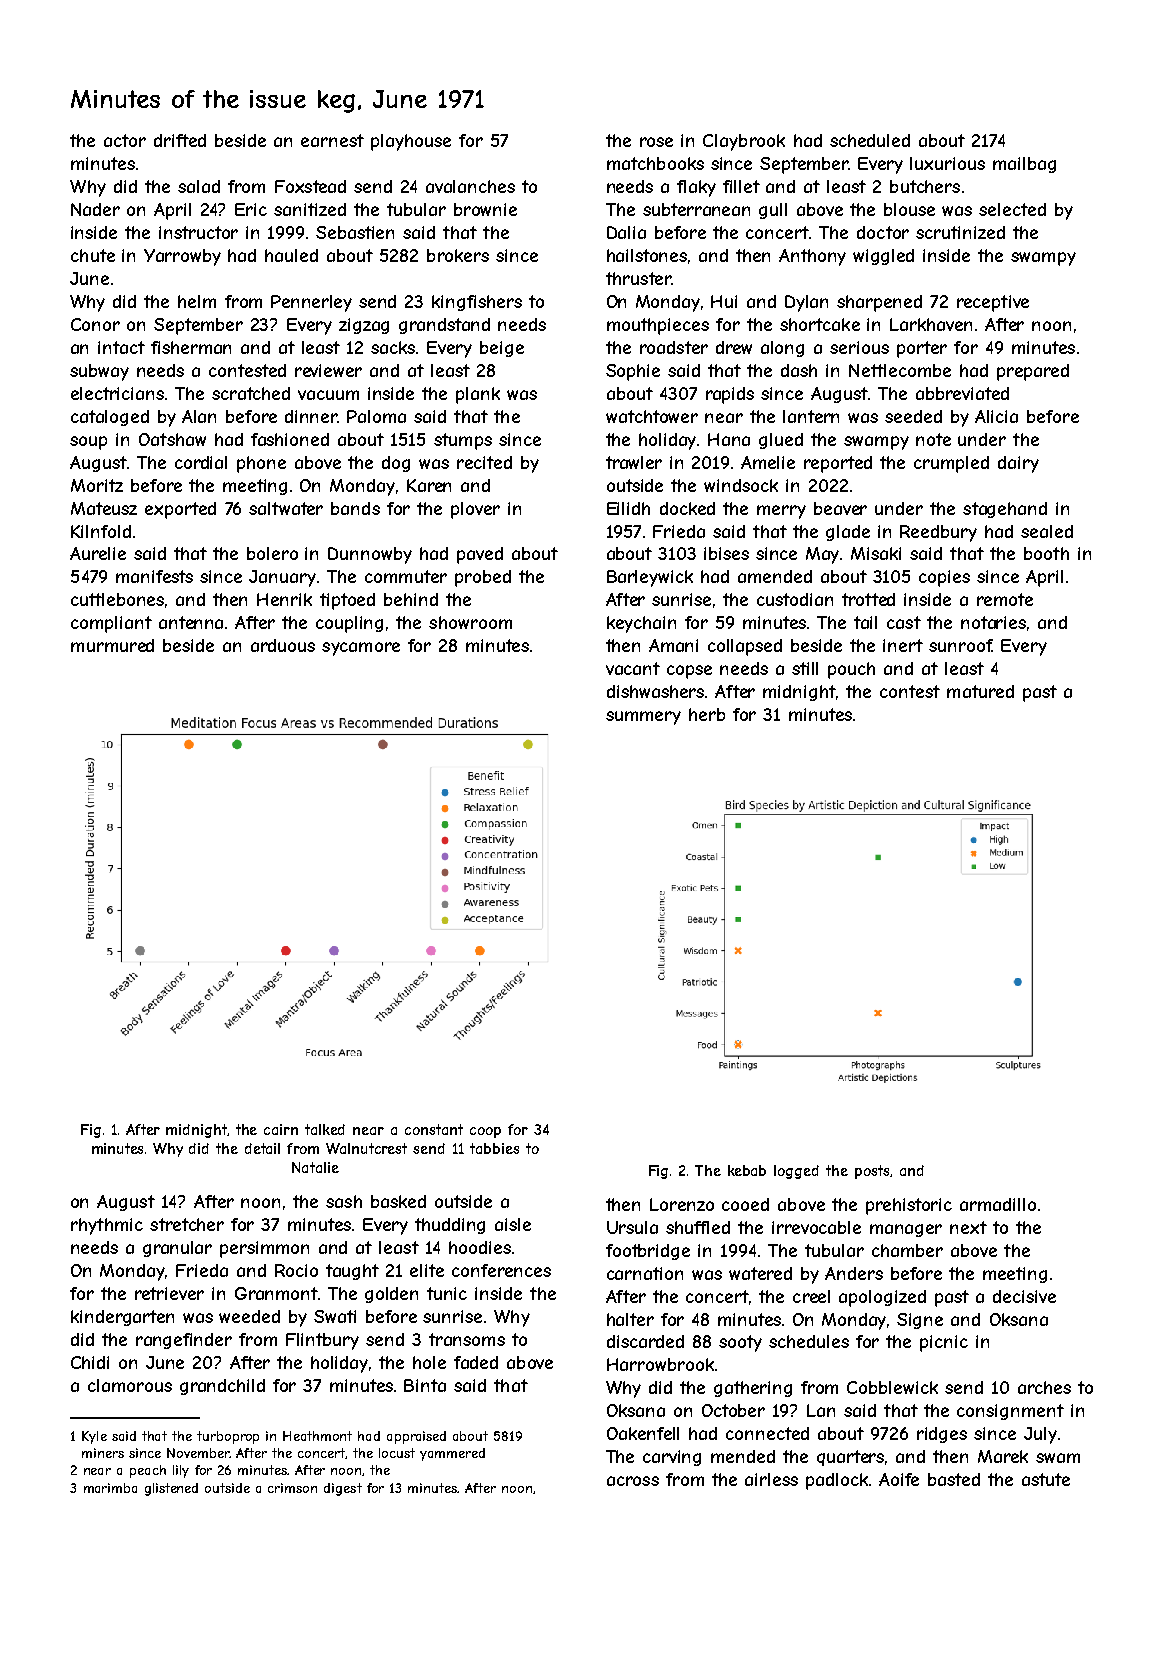 This document has height=1654, width=1165. What do you see at coordinates (643, 718) in the document?
I see `summery` at bounding box center [643, 718].
